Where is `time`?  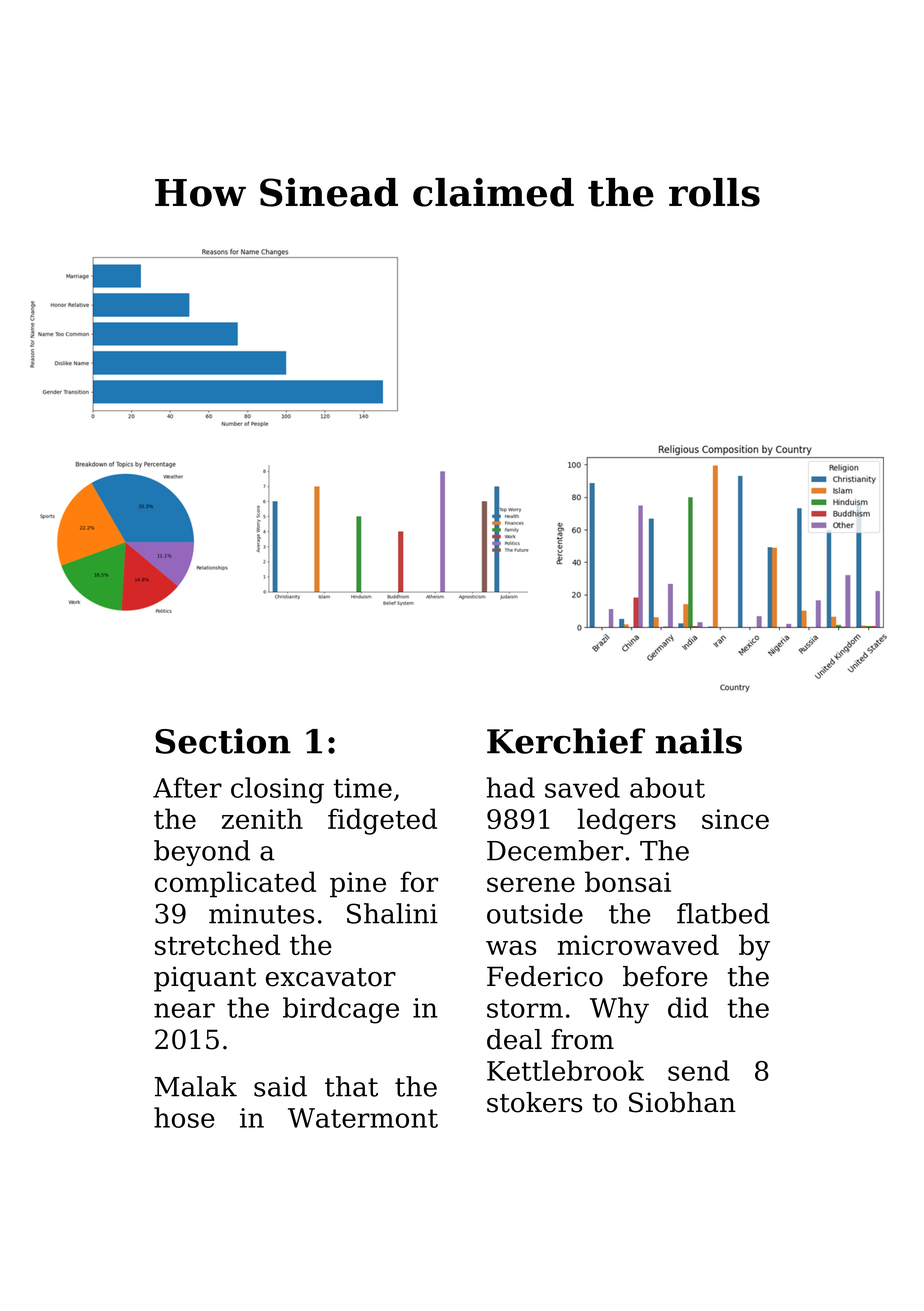 time is located at coordinates (362, 788).
